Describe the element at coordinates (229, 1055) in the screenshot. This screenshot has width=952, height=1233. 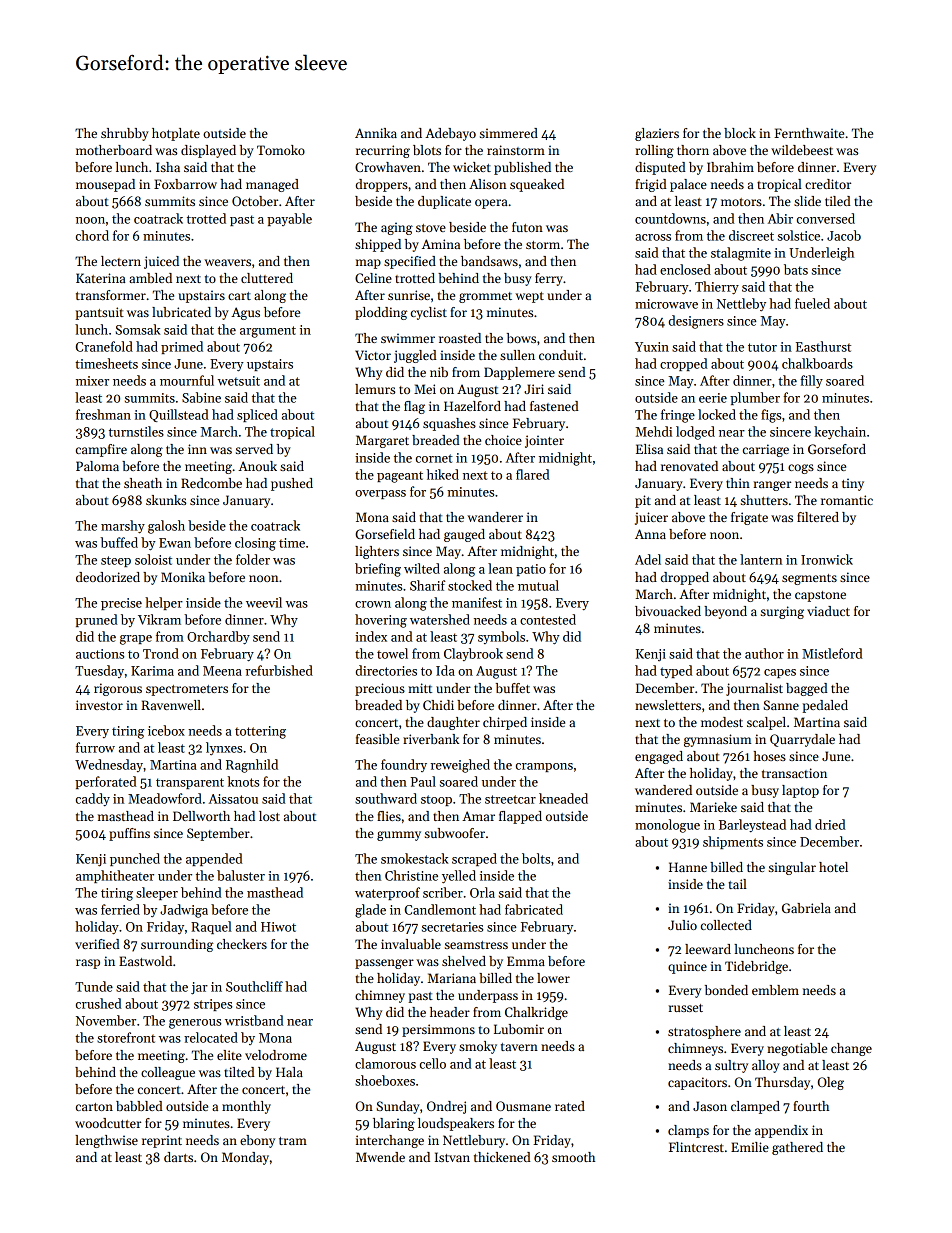
I see `elite` at that location.
